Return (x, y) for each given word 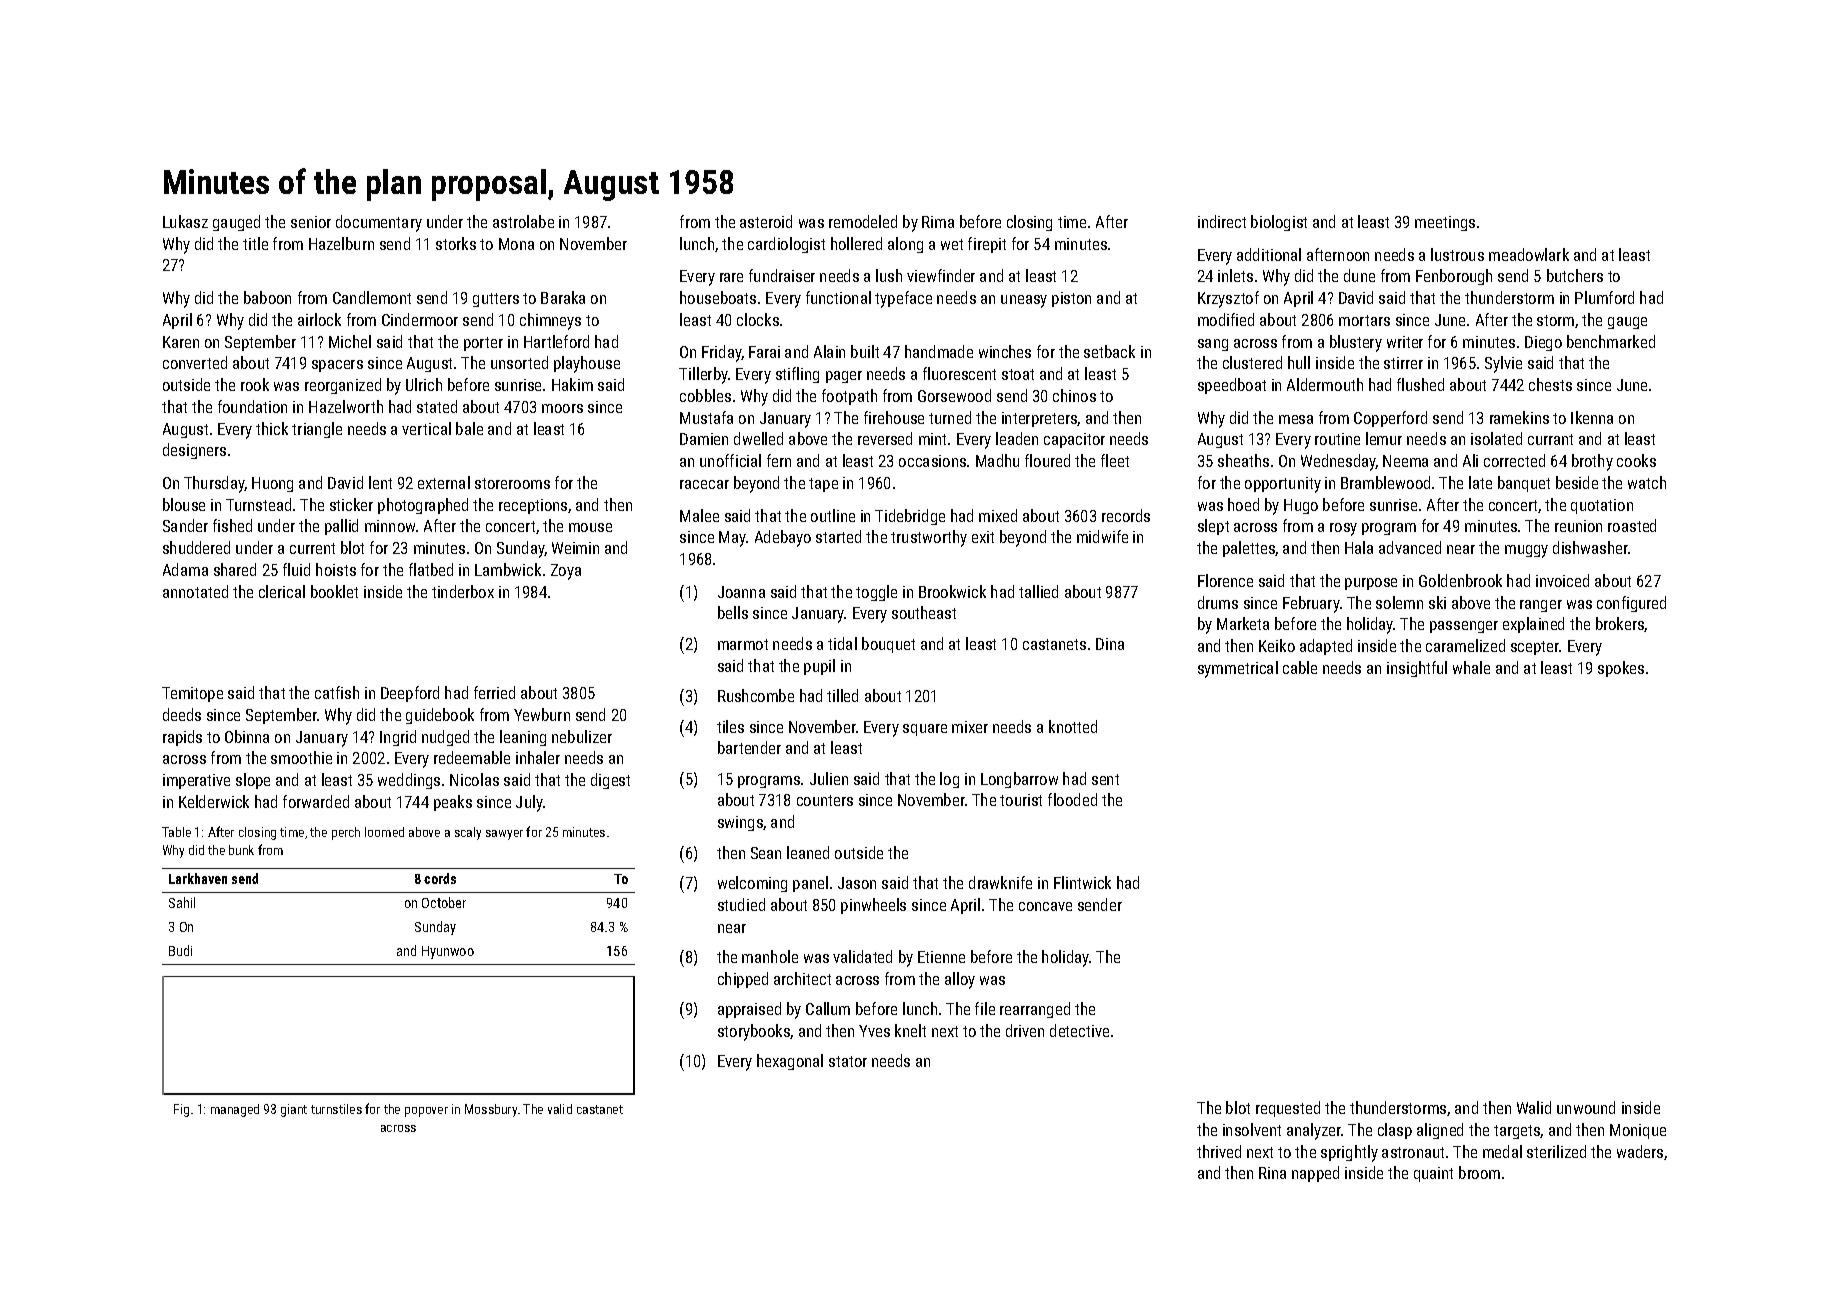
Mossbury (491, 1110)
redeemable (472, 757)
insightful (1417, 669)
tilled (842, 695)
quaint (1433, 1174)
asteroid (766, 221)
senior (311, 222)
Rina (1272, 1173)
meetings (1445, 223)
